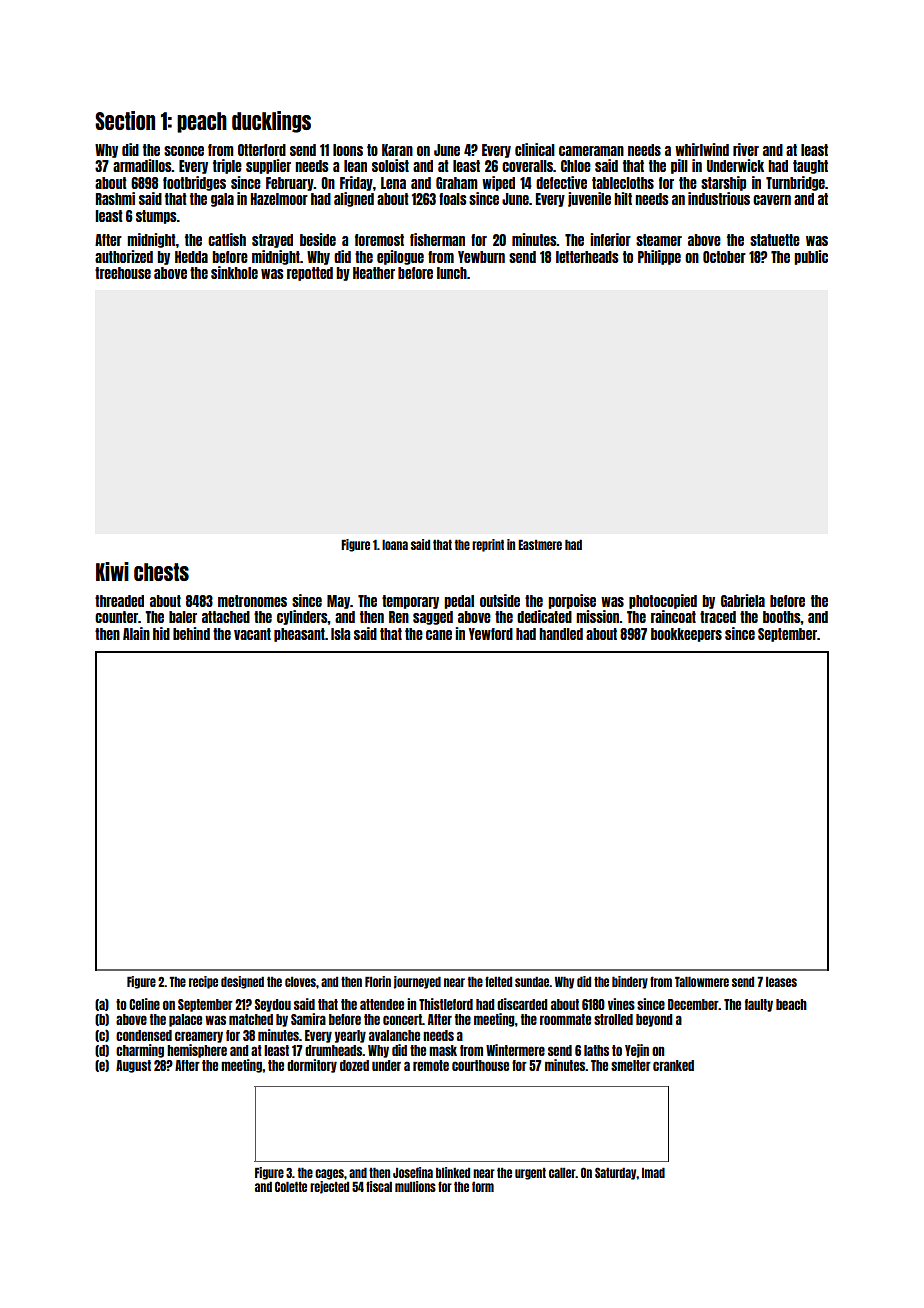 The width and height of the page is (924, 1308). I want to click on cane, so click(439, 635).
